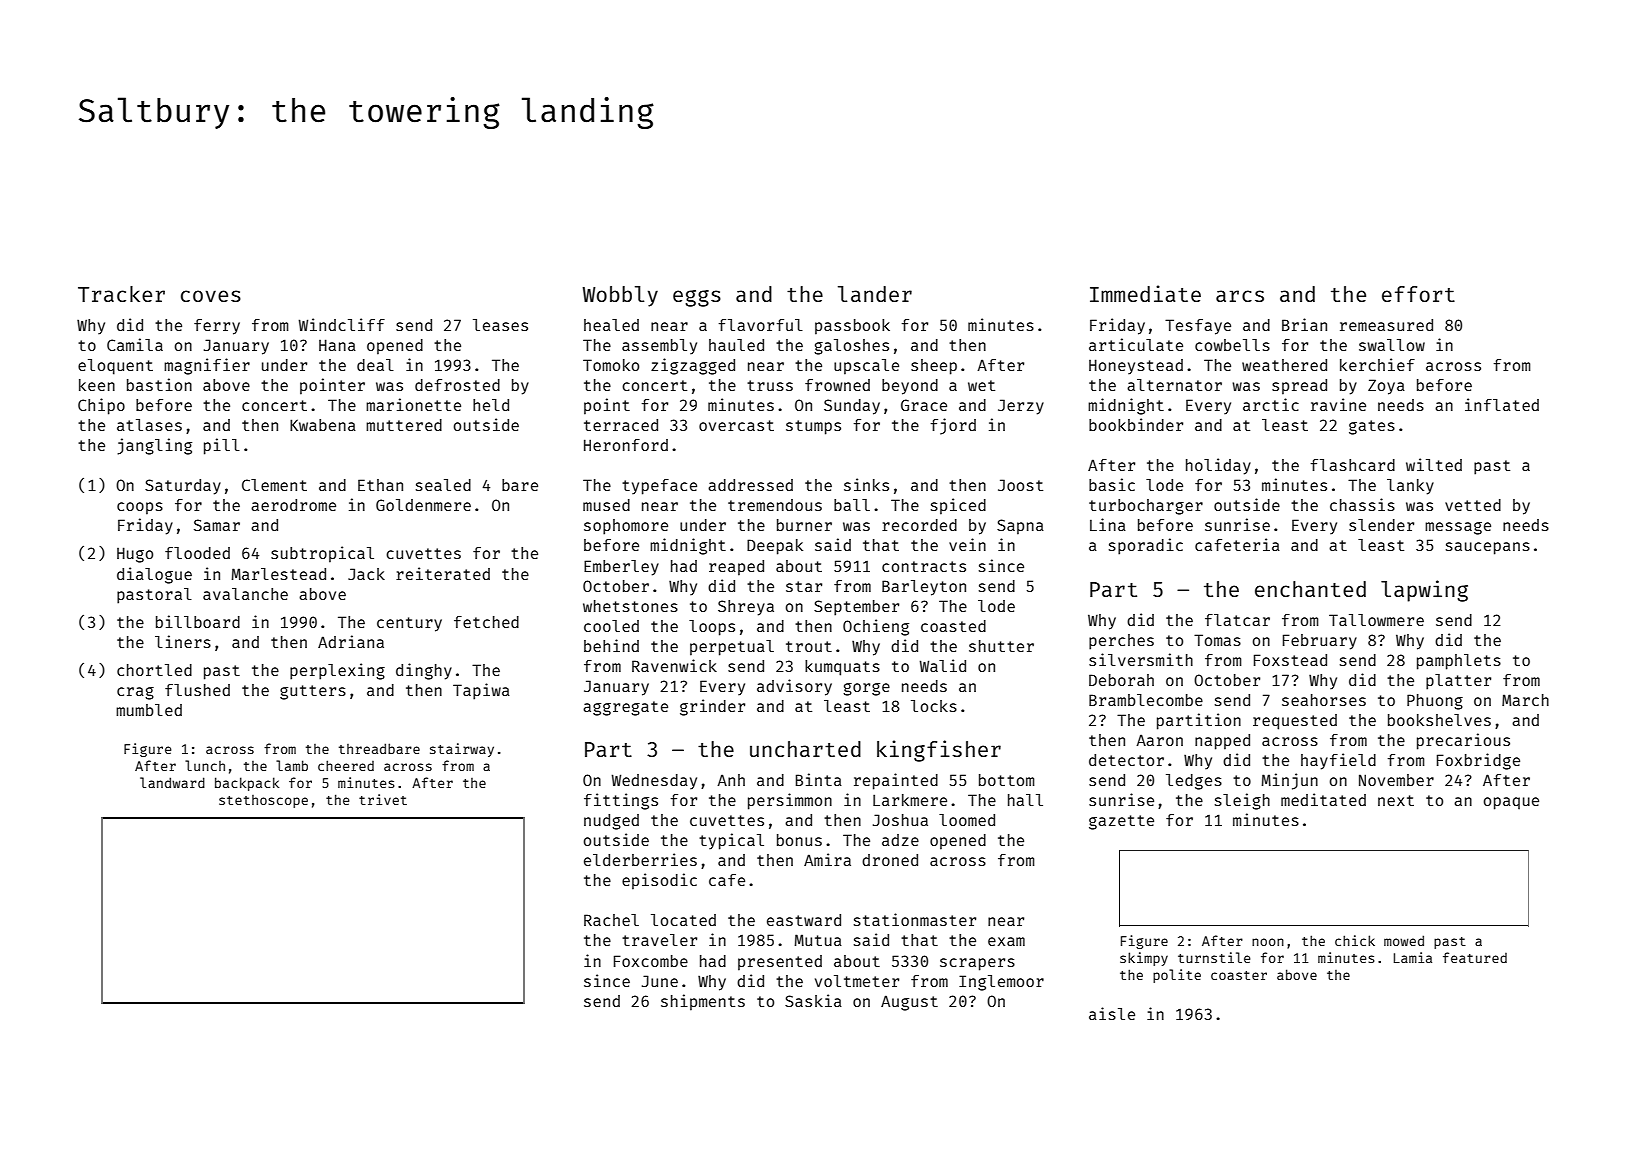 This document has height=1157, width=1637. Describe the element at coordinates (1025, 800) in the document. I see `hall` at that location.
